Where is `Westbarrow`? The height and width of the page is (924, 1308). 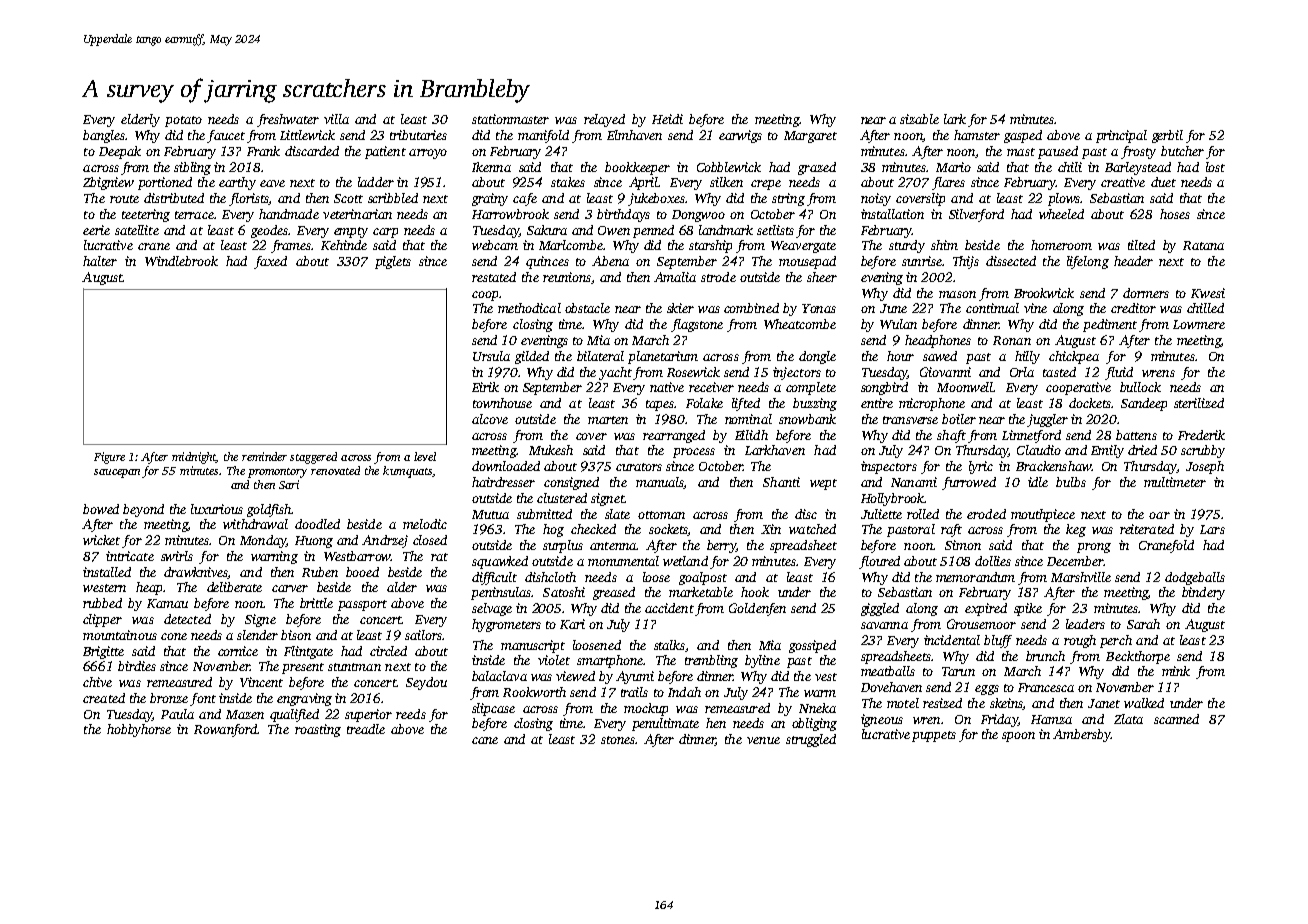
Westbarrow is located at coordinates (357, 556).
